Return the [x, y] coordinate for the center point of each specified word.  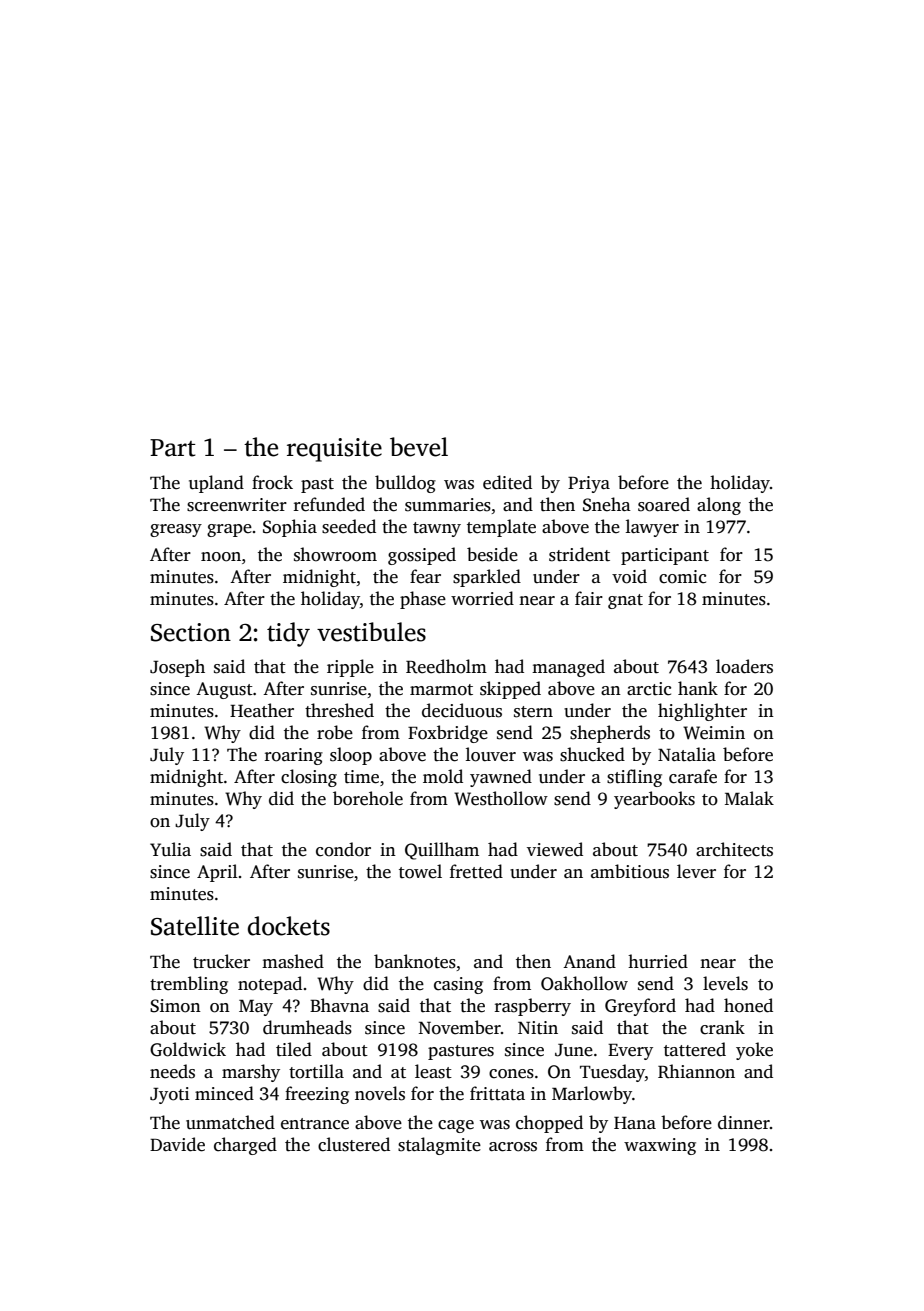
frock [272, 482]
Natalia [687, 754]
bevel [419, 447]
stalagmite [439, 1146]
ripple [350, 668]
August [224, 690]
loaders [744, 666]
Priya [589, 484]
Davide [177, 1144]
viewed [555, 849]
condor [343, 849]
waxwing [660, 1146]
